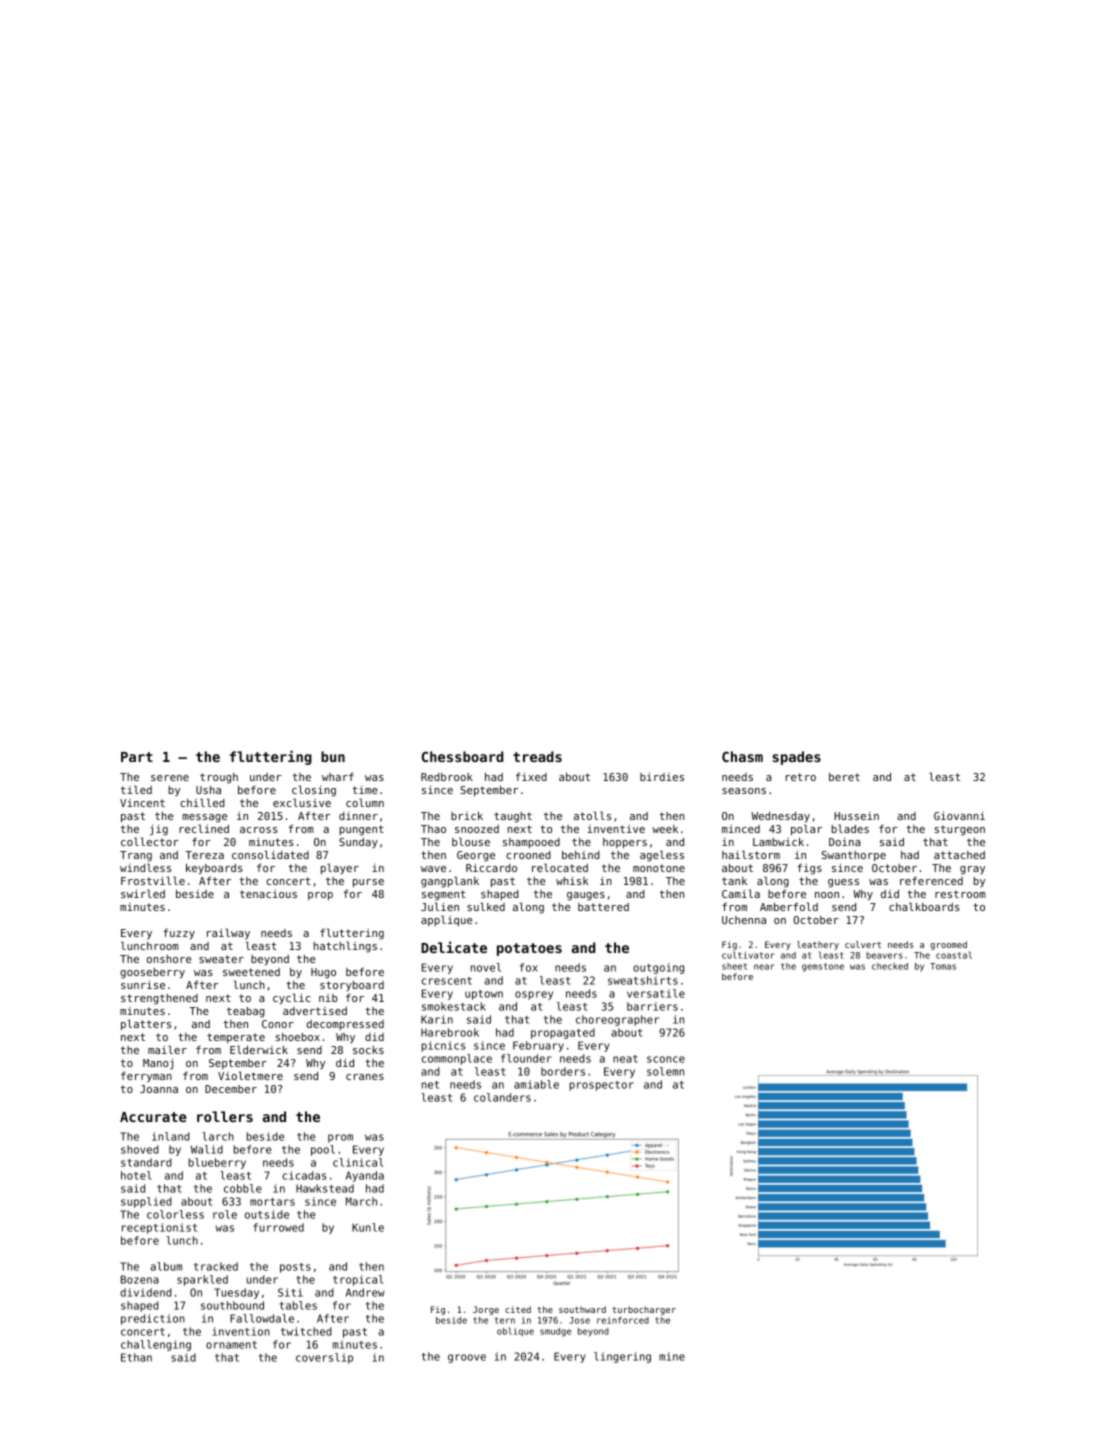 This image has height=1431, width=1106. What do you see at coordinates (333, 756) in the image?
I see `bun` at bounding box center [333, 756].
